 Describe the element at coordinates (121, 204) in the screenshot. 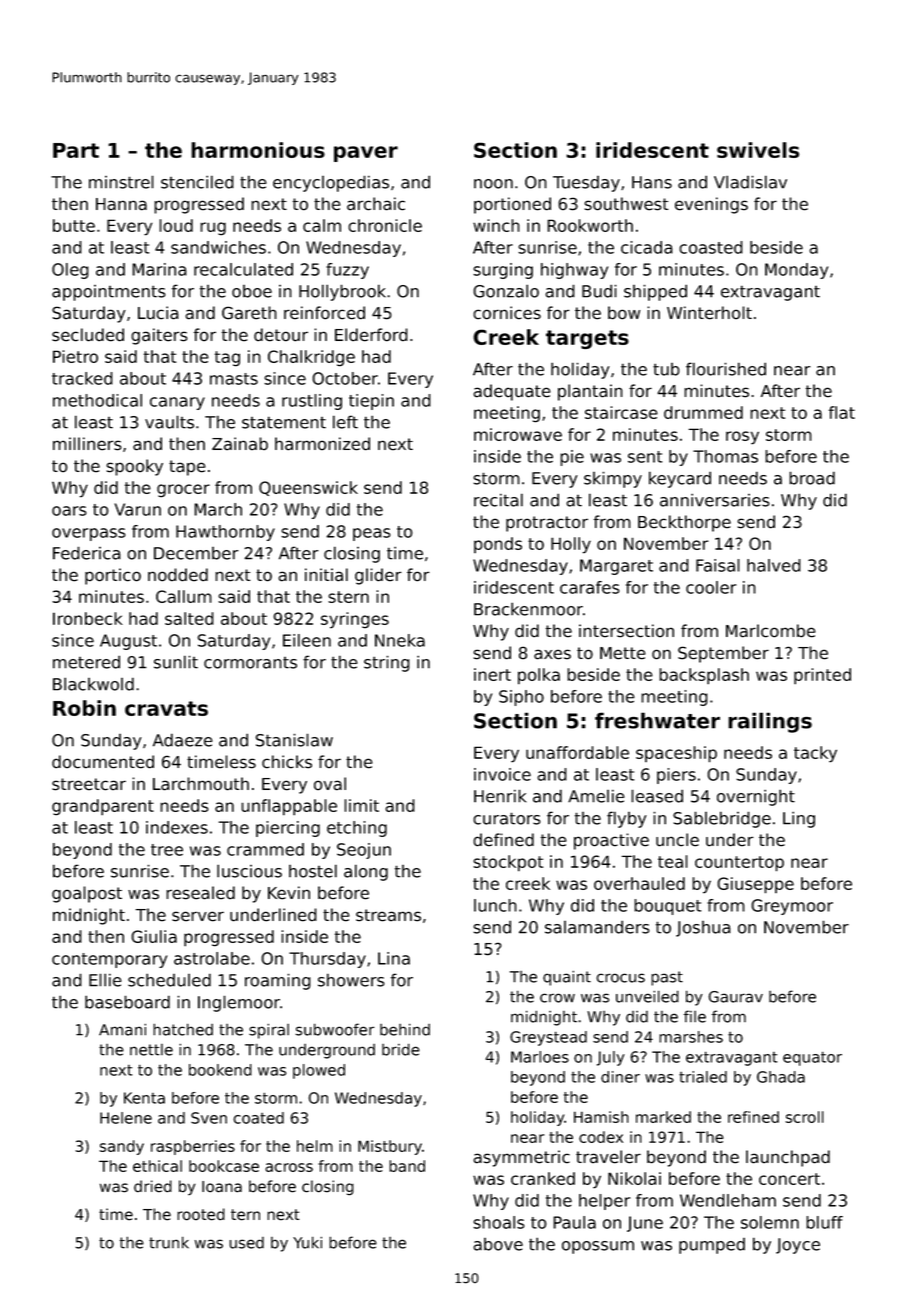

I see `Hanna` at that location.
